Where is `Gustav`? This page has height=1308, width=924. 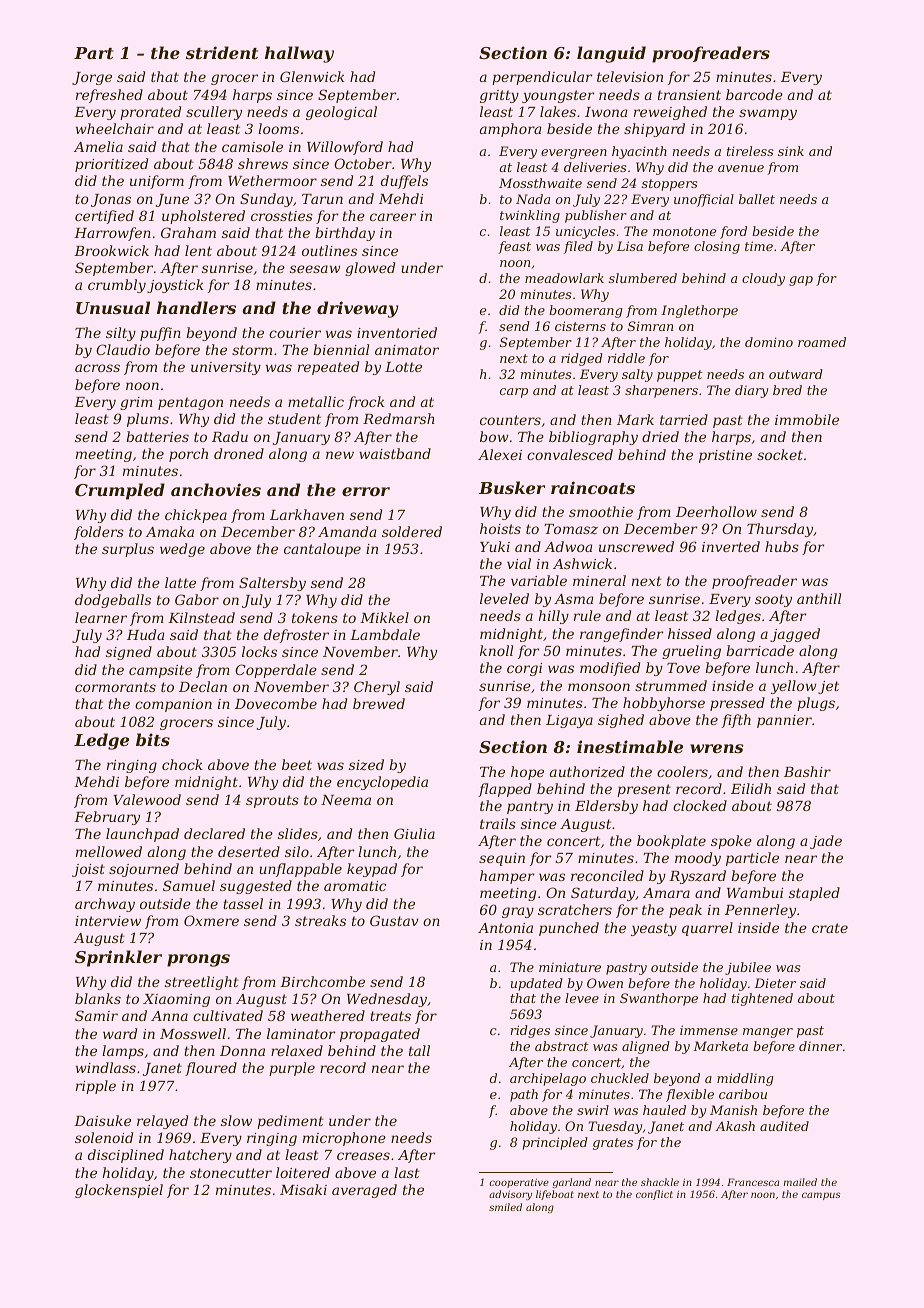
Gustav is located at coordinates (394, 920).
